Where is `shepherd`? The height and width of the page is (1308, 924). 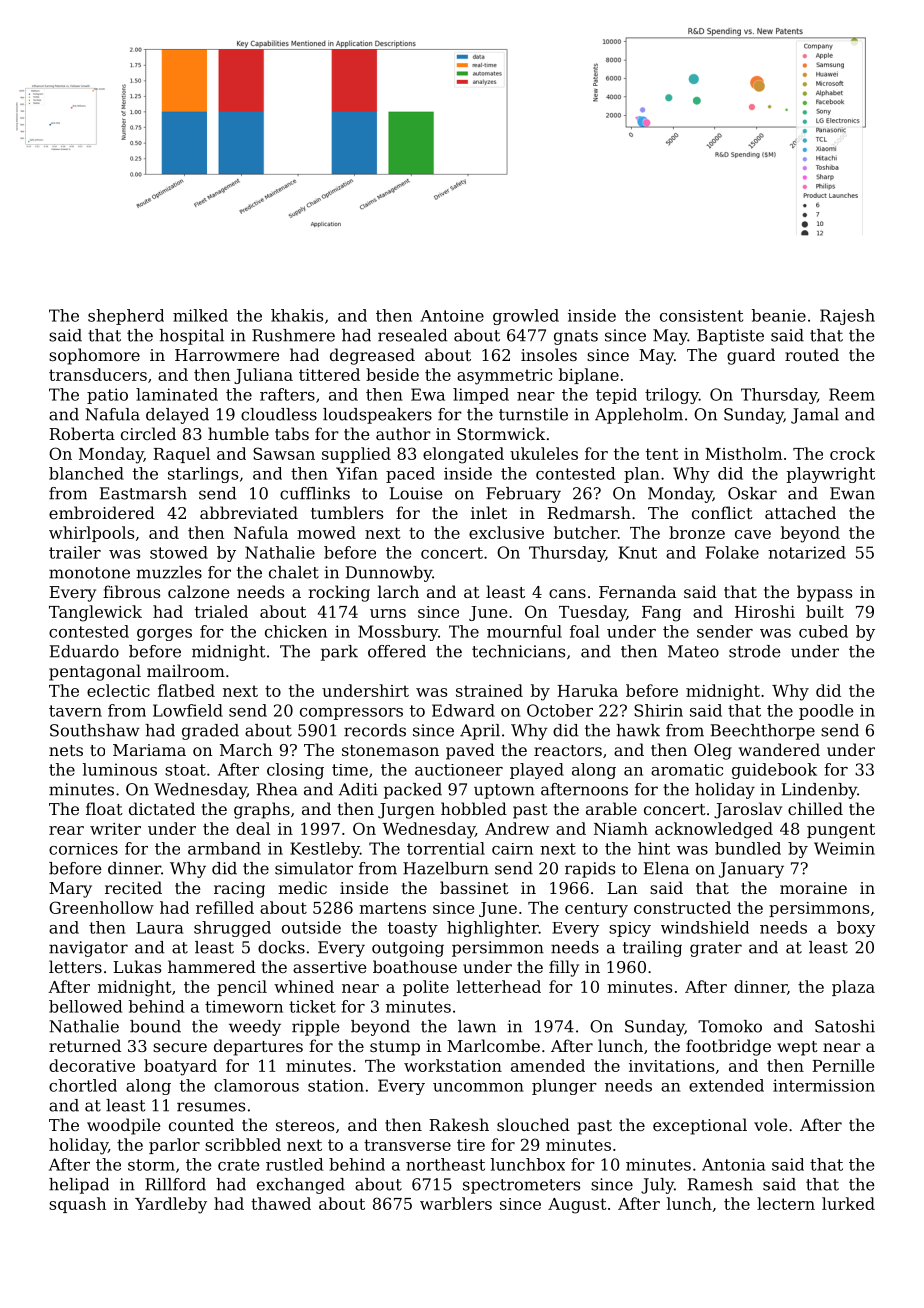 shepherd is located at coordinates (126, 317).
